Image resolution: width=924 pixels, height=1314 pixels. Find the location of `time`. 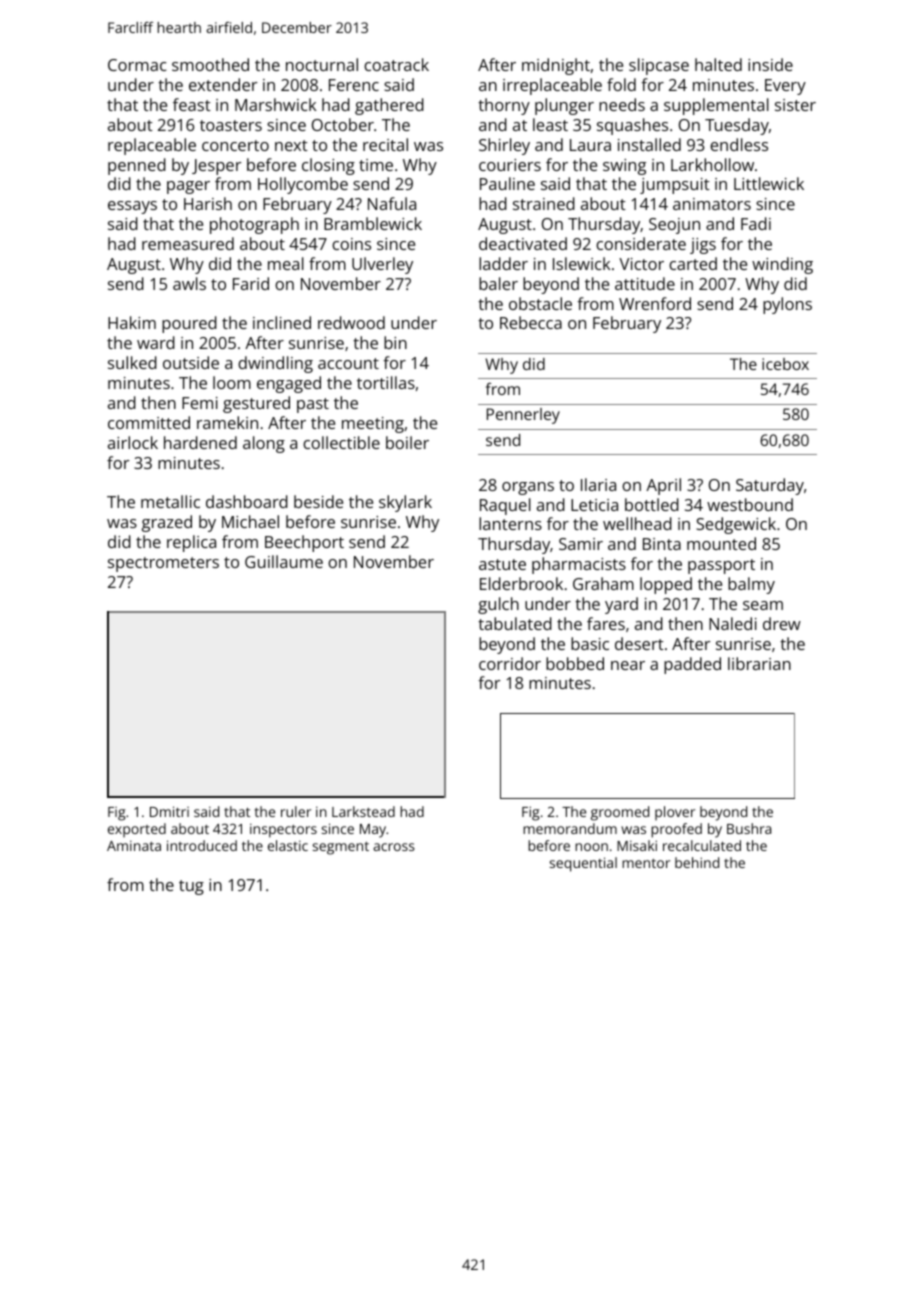

time is located at coordinates (376, 165).
